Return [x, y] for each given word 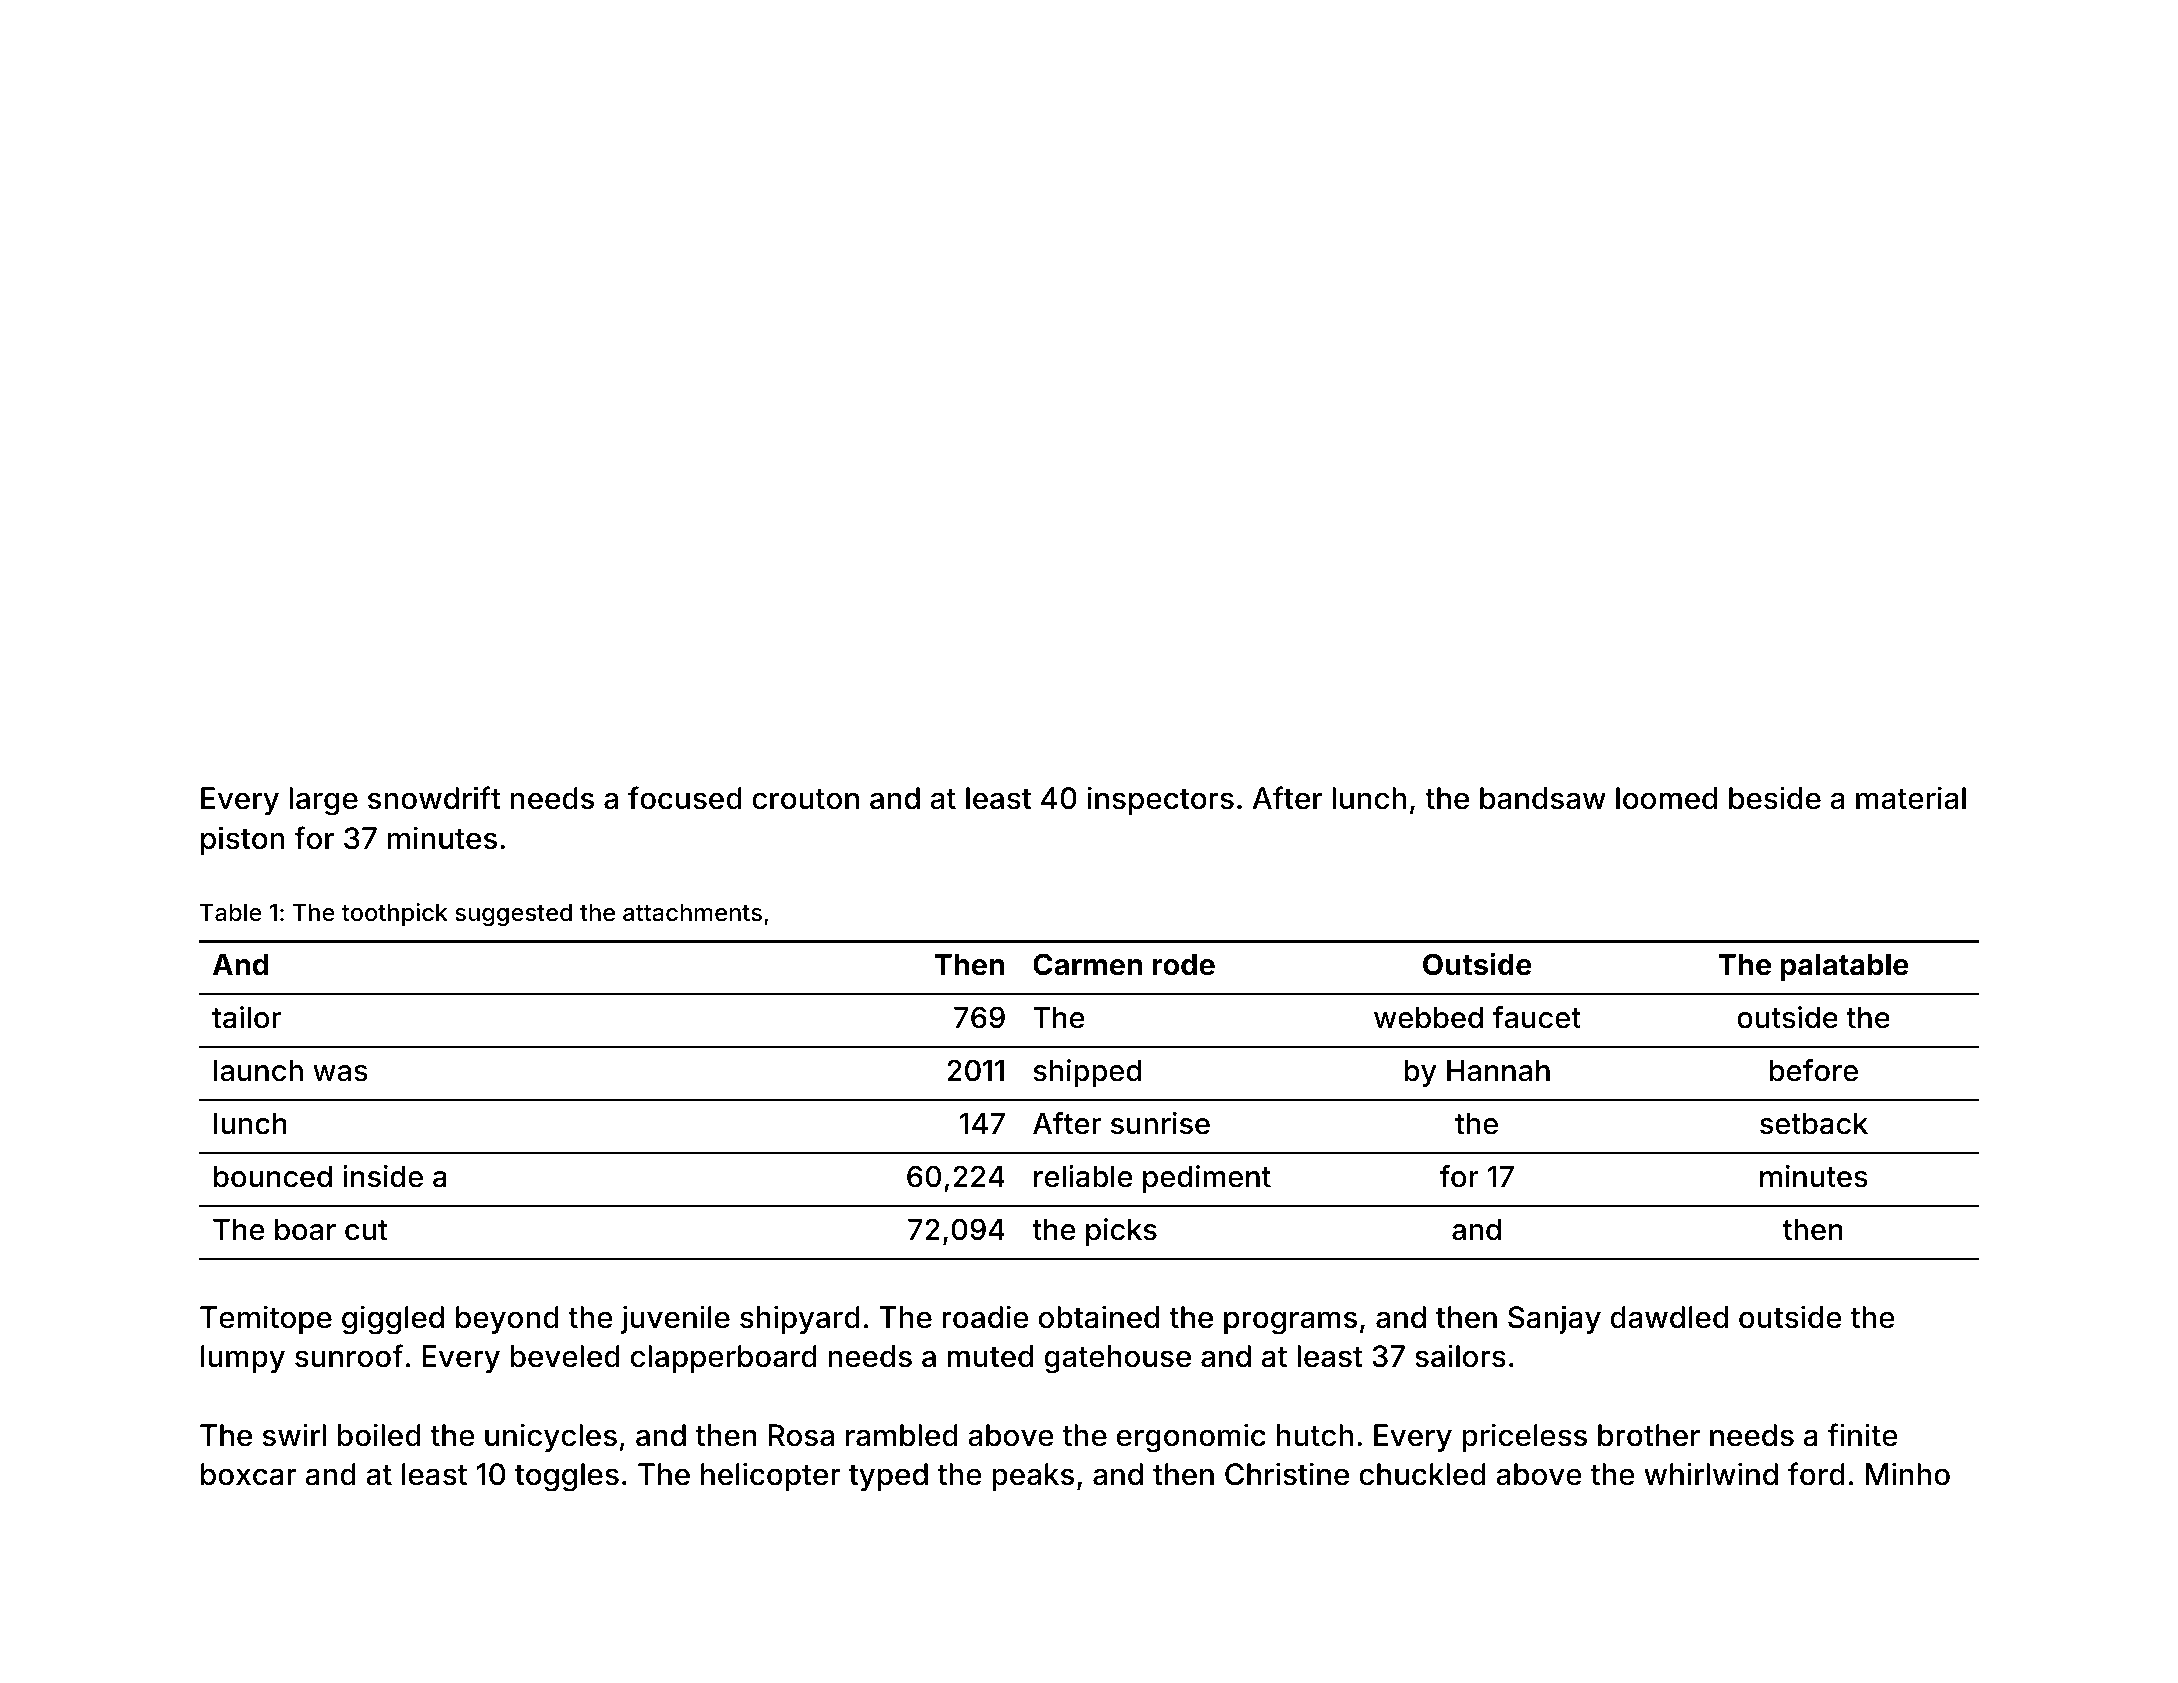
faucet [1537, 1017]
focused [685, 798]
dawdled [1669, 1317]
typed [888, 1477]
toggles [567, 1477]
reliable [1083, 1176]
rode [1183, 965]
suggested [513, 915]
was [340, 1073]
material [1911, 798]
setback [1814, 1124]
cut [366, 1230]
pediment [1207, 1179]
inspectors [1161, 800]
